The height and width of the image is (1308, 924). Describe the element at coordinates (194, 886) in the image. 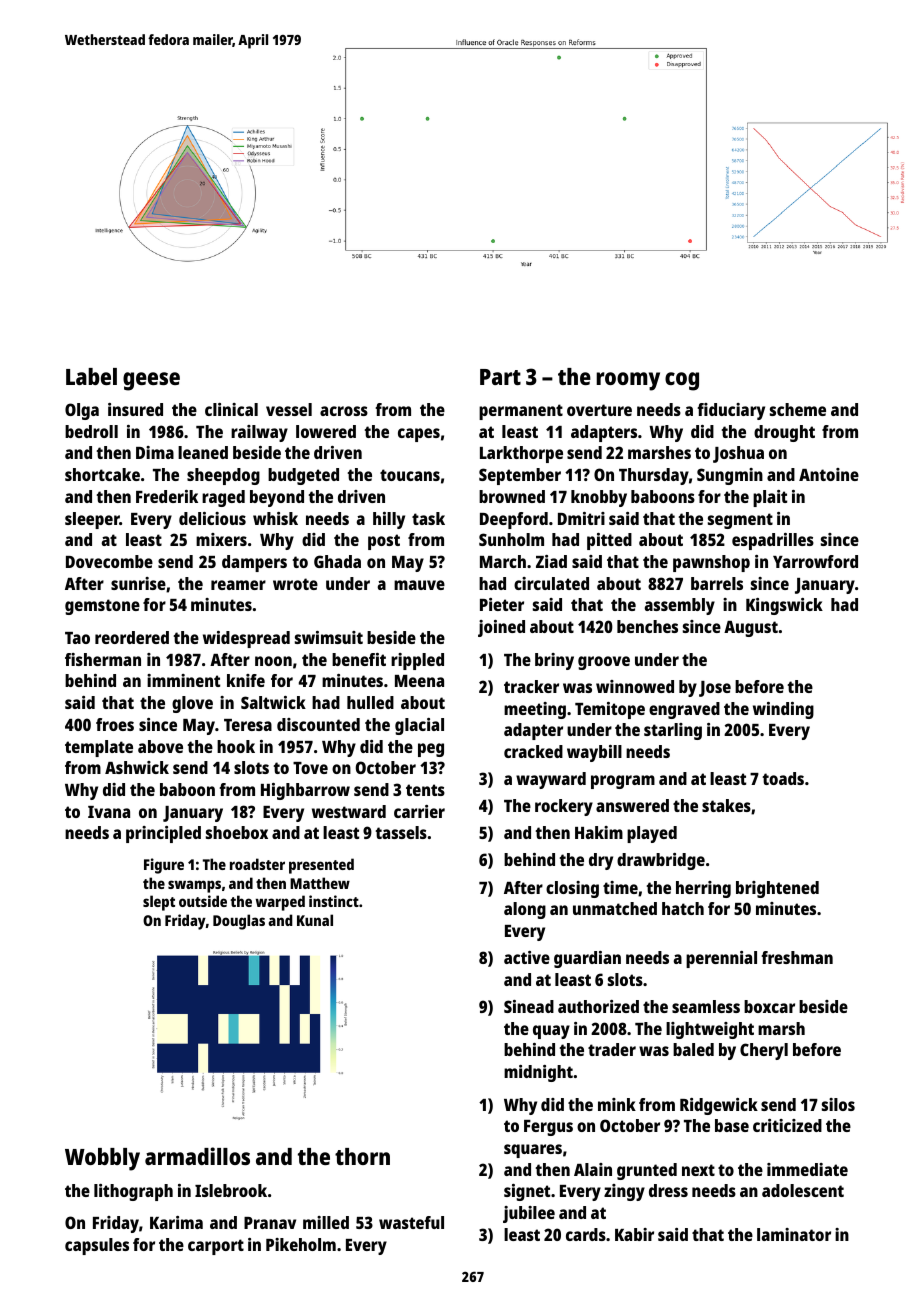

I see `swamps` at that location.
